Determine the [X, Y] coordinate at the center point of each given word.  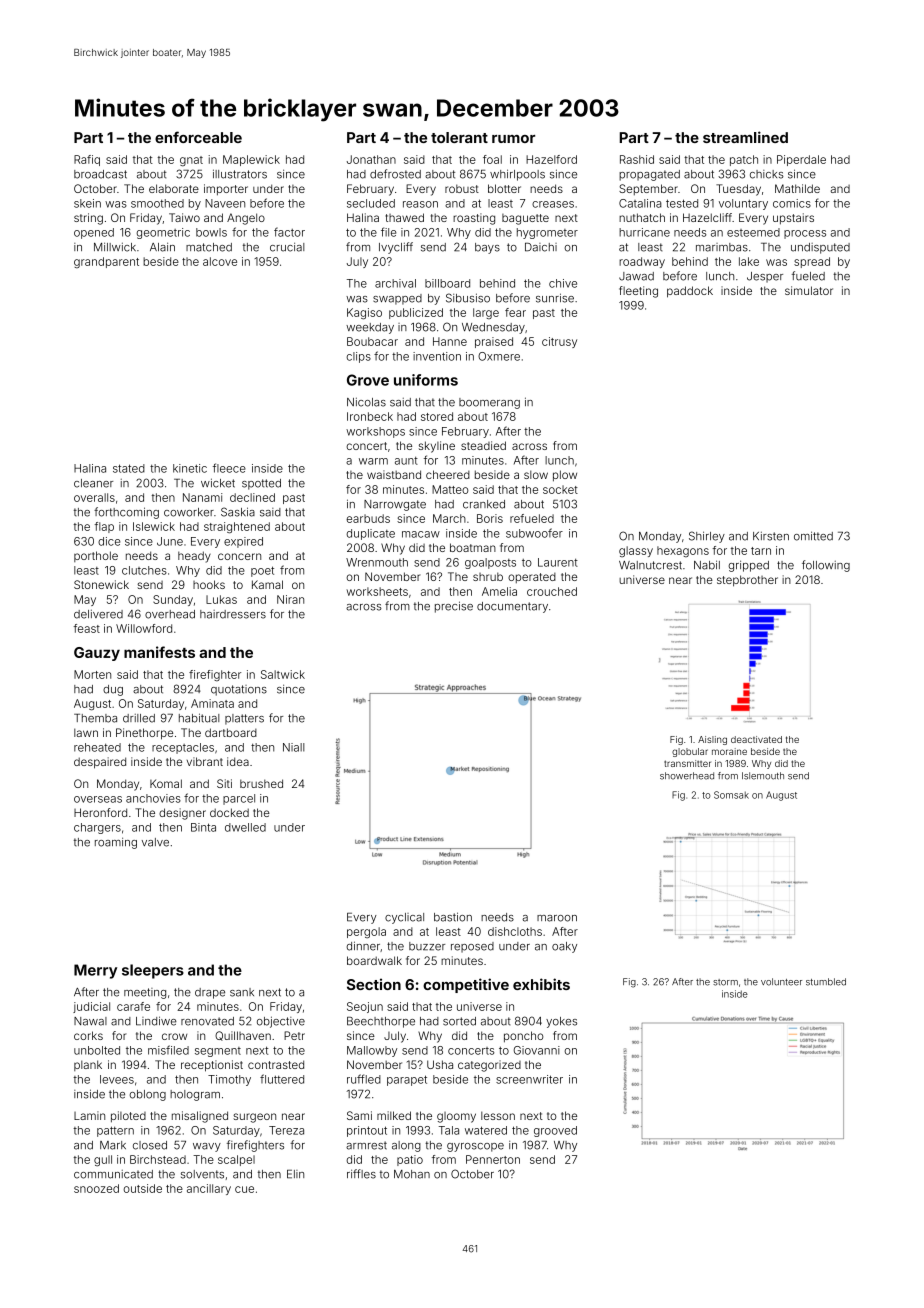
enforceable [198, 137]
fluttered [282, 1079]
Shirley [707, 537]
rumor [513, 139]
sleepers [153, 971]
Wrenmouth [377, 562]
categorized [489, 1066]
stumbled [826, 982]
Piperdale [801, 160]
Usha [440, 1064]
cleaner [93, 483]
